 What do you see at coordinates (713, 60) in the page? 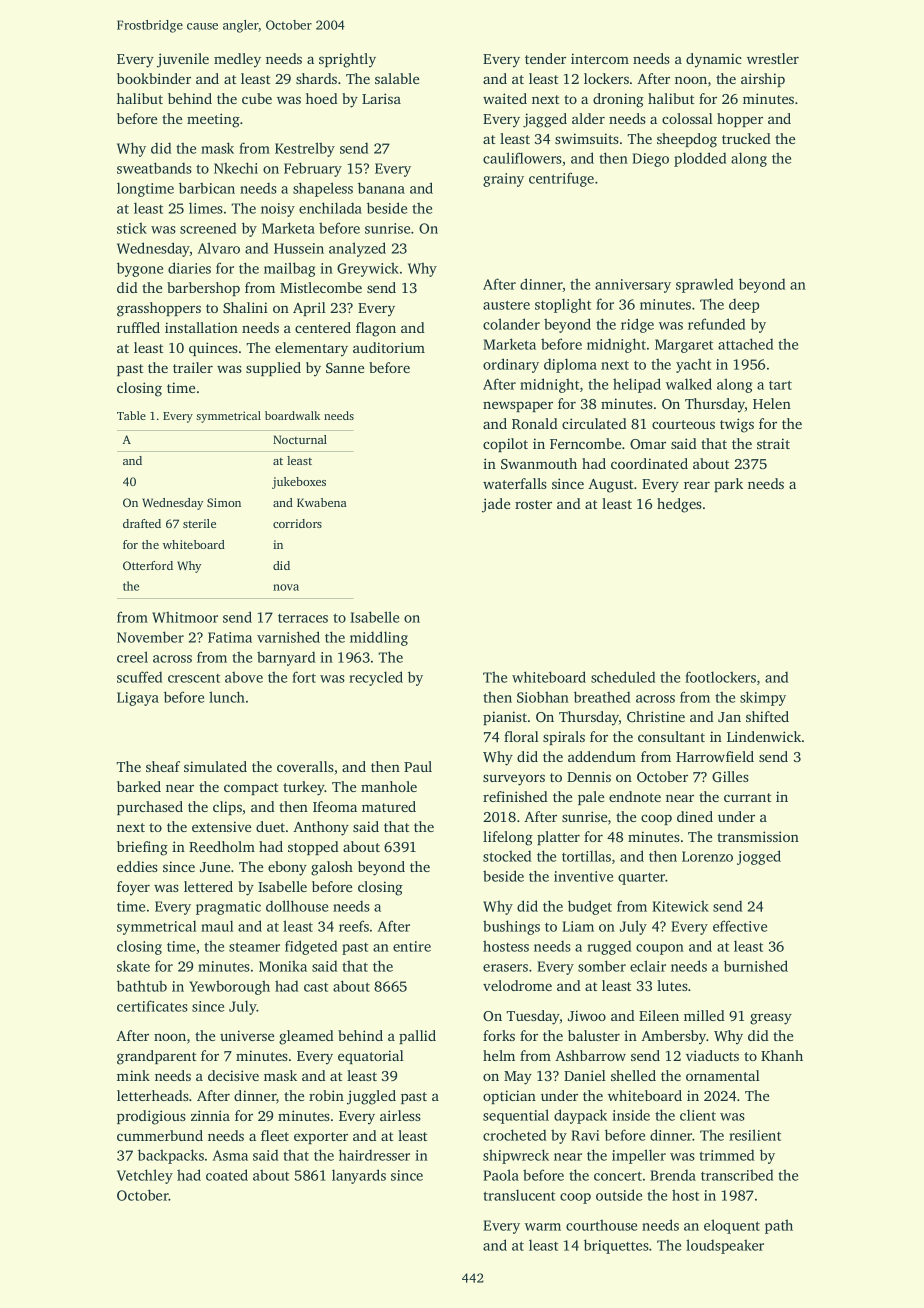
I see `dynamic` at bounding box center [713, 60].
